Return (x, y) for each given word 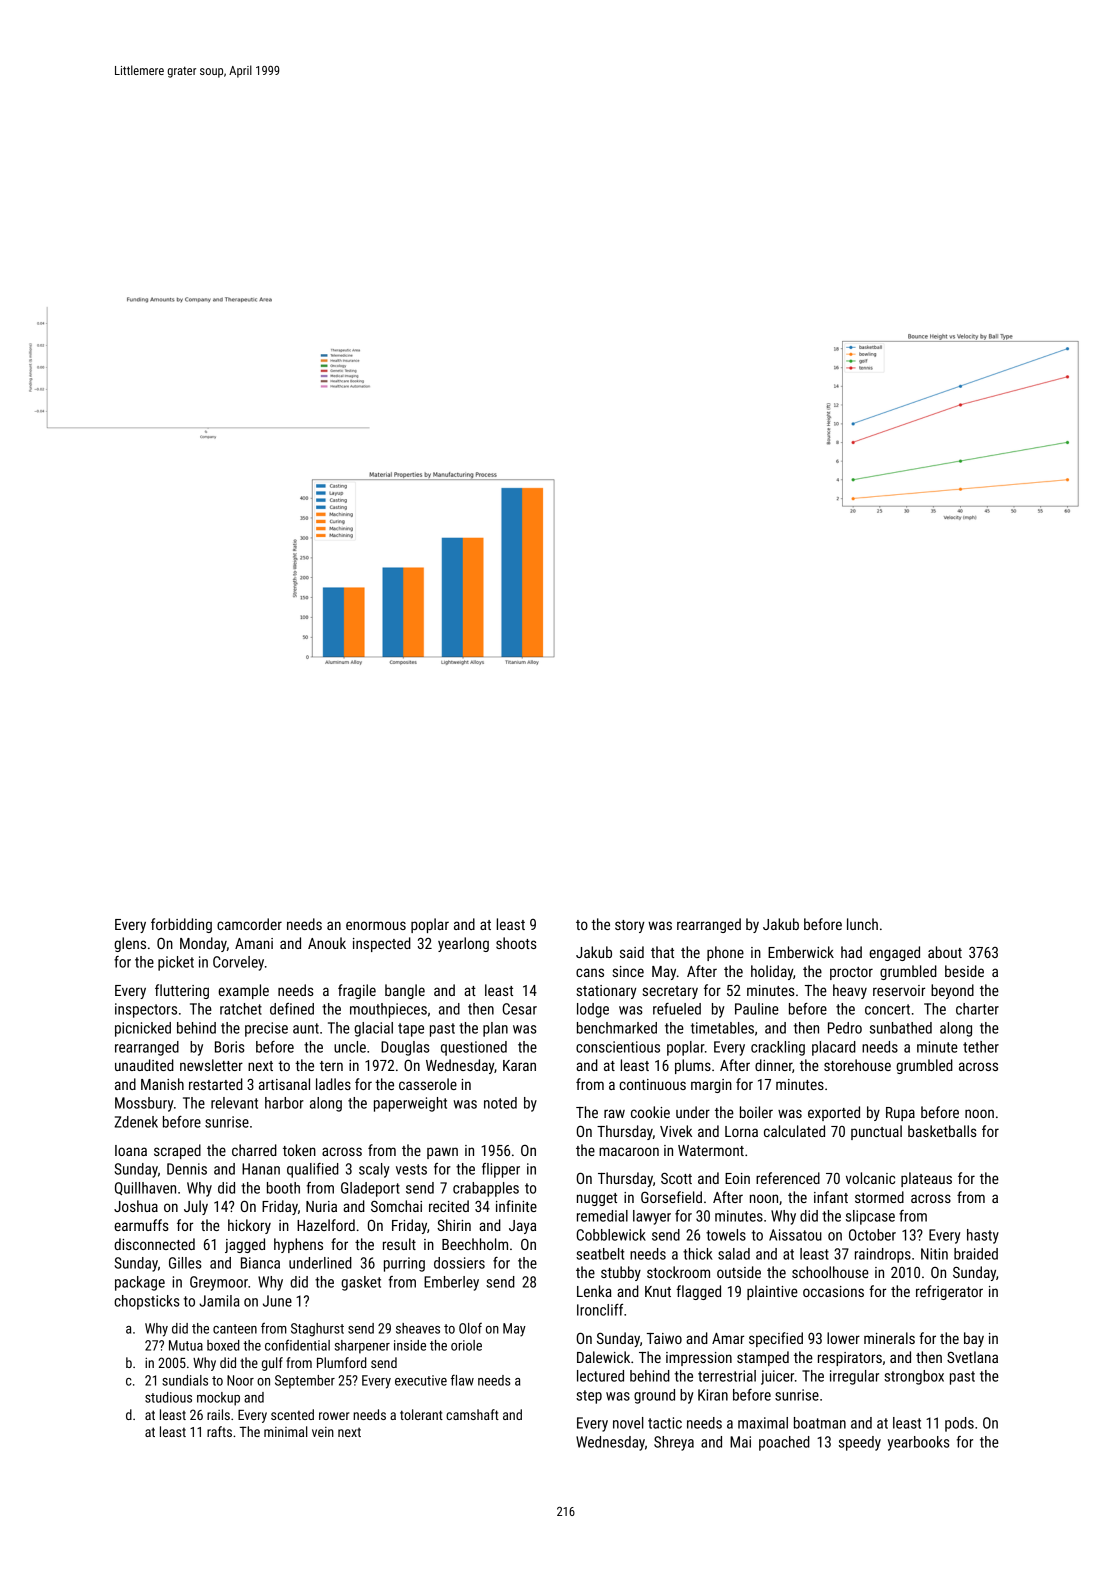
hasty (983, 1236)
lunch (862, 924)
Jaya (522, 1227)
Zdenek (136, 1122)
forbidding (181, 925)
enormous (376, 925)
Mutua (186, 1345)
